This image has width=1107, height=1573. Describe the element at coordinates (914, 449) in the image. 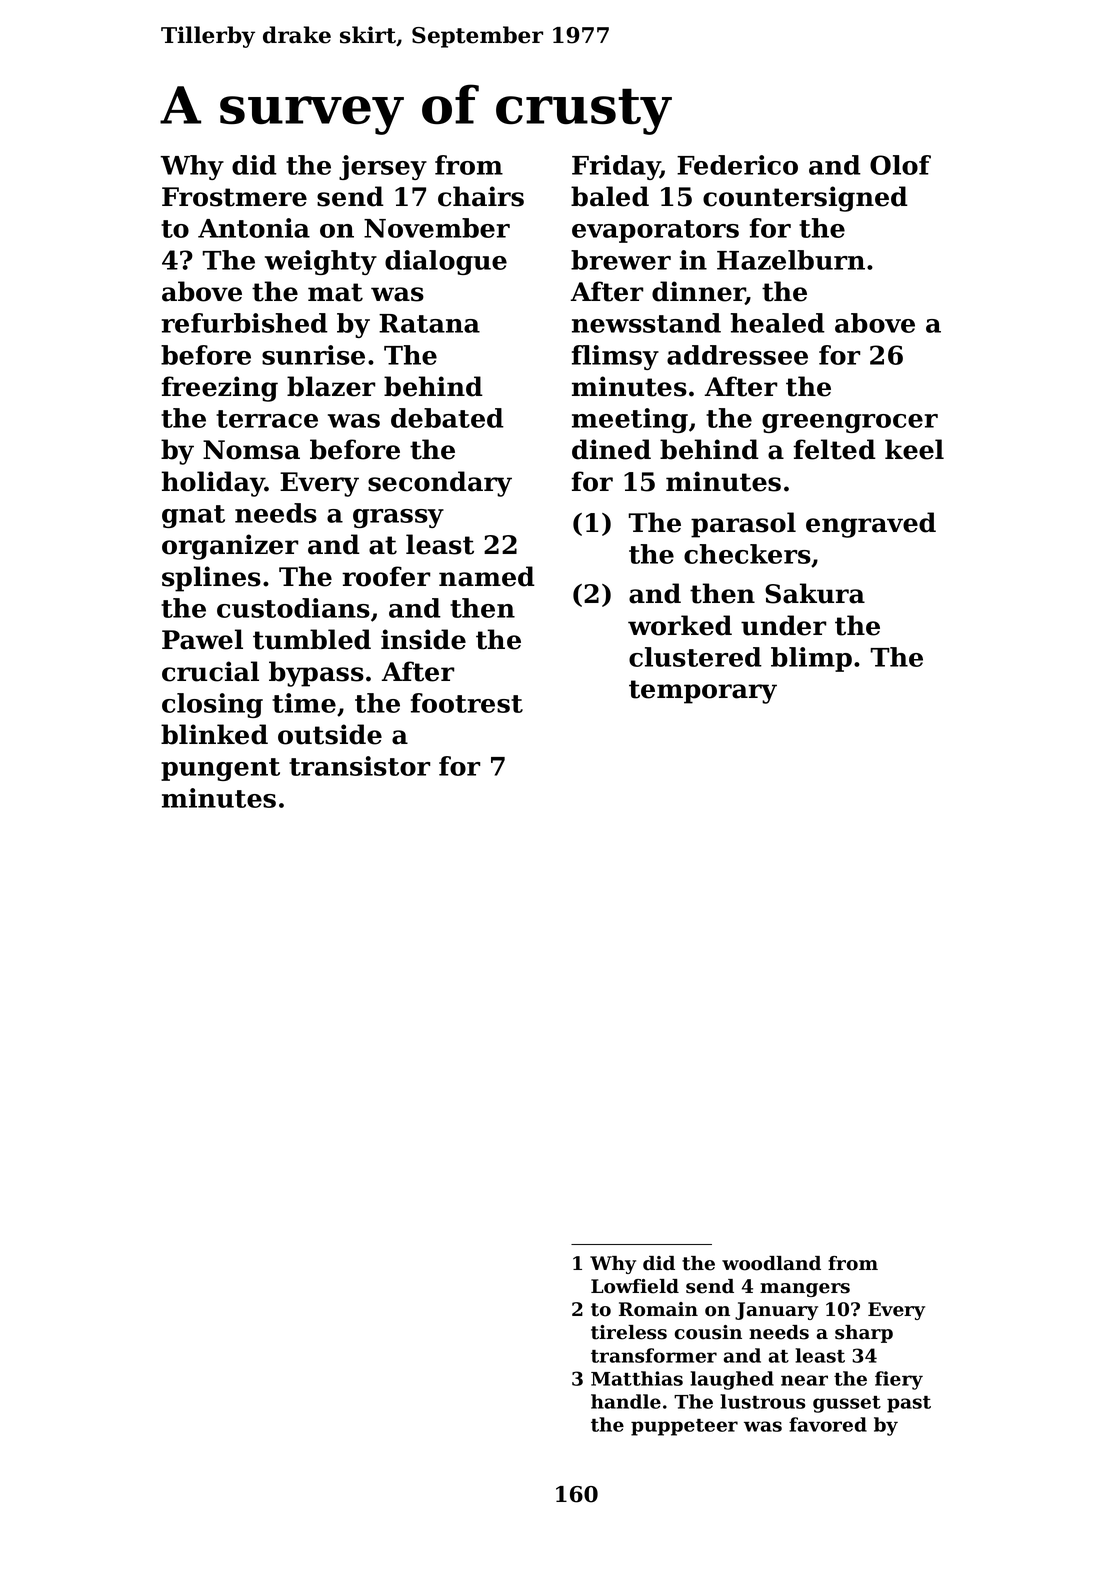

I see `keel` at that location.
